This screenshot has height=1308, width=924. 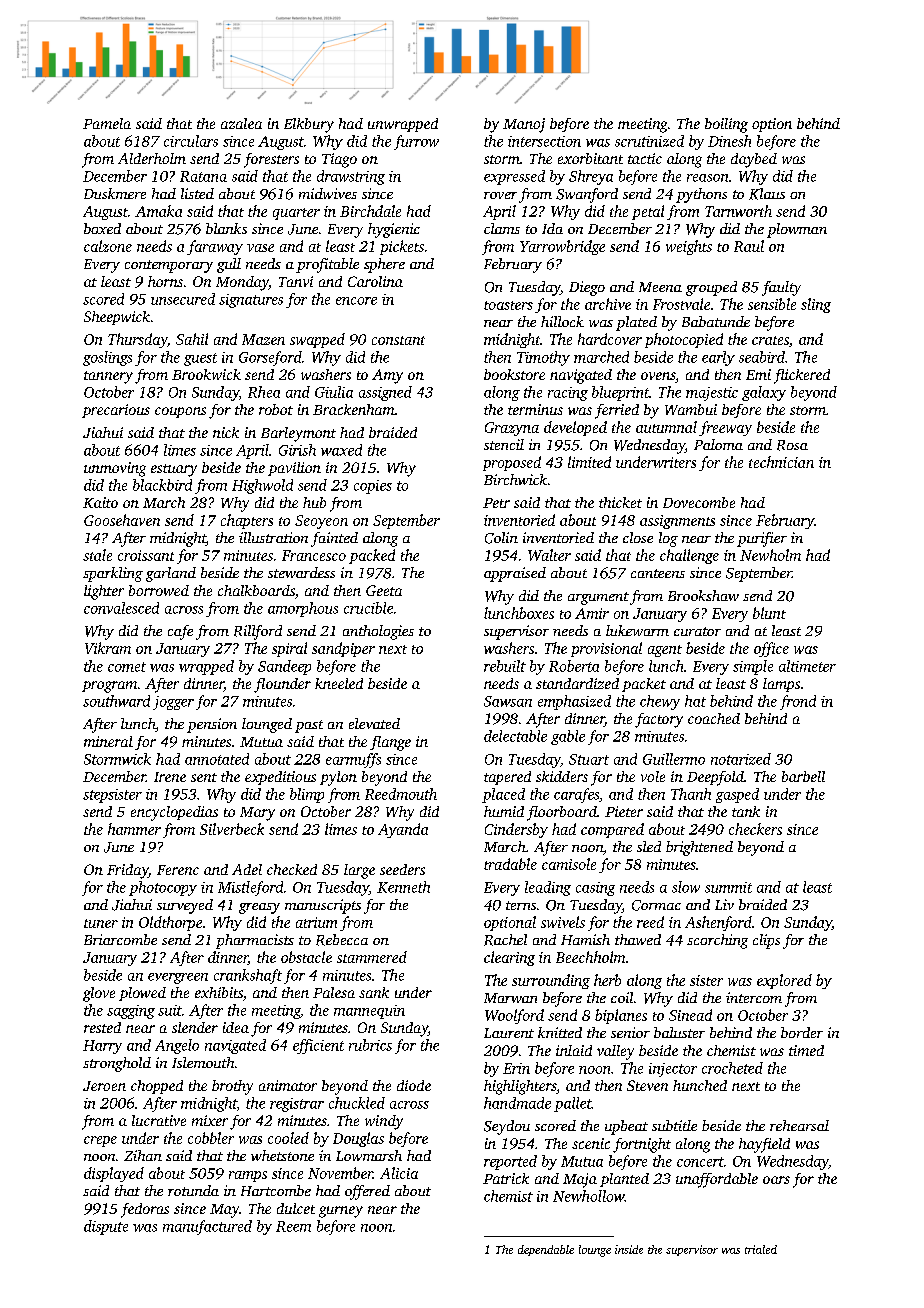 I want to click on vase, so click(x=260, y=248).
